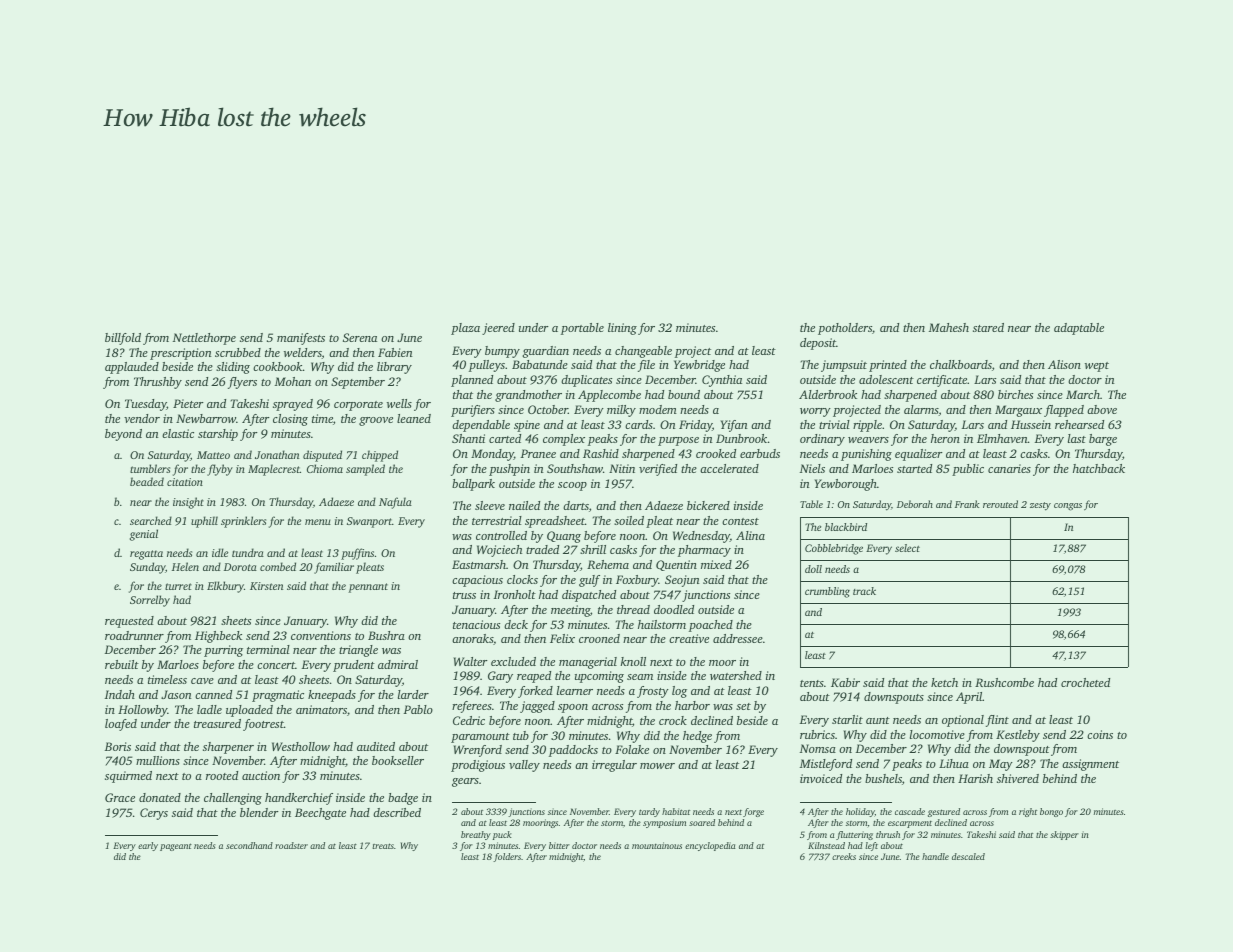 The width and height of the screenshot is (1233, 952). I want to click on plaza, so click(465, 329).
